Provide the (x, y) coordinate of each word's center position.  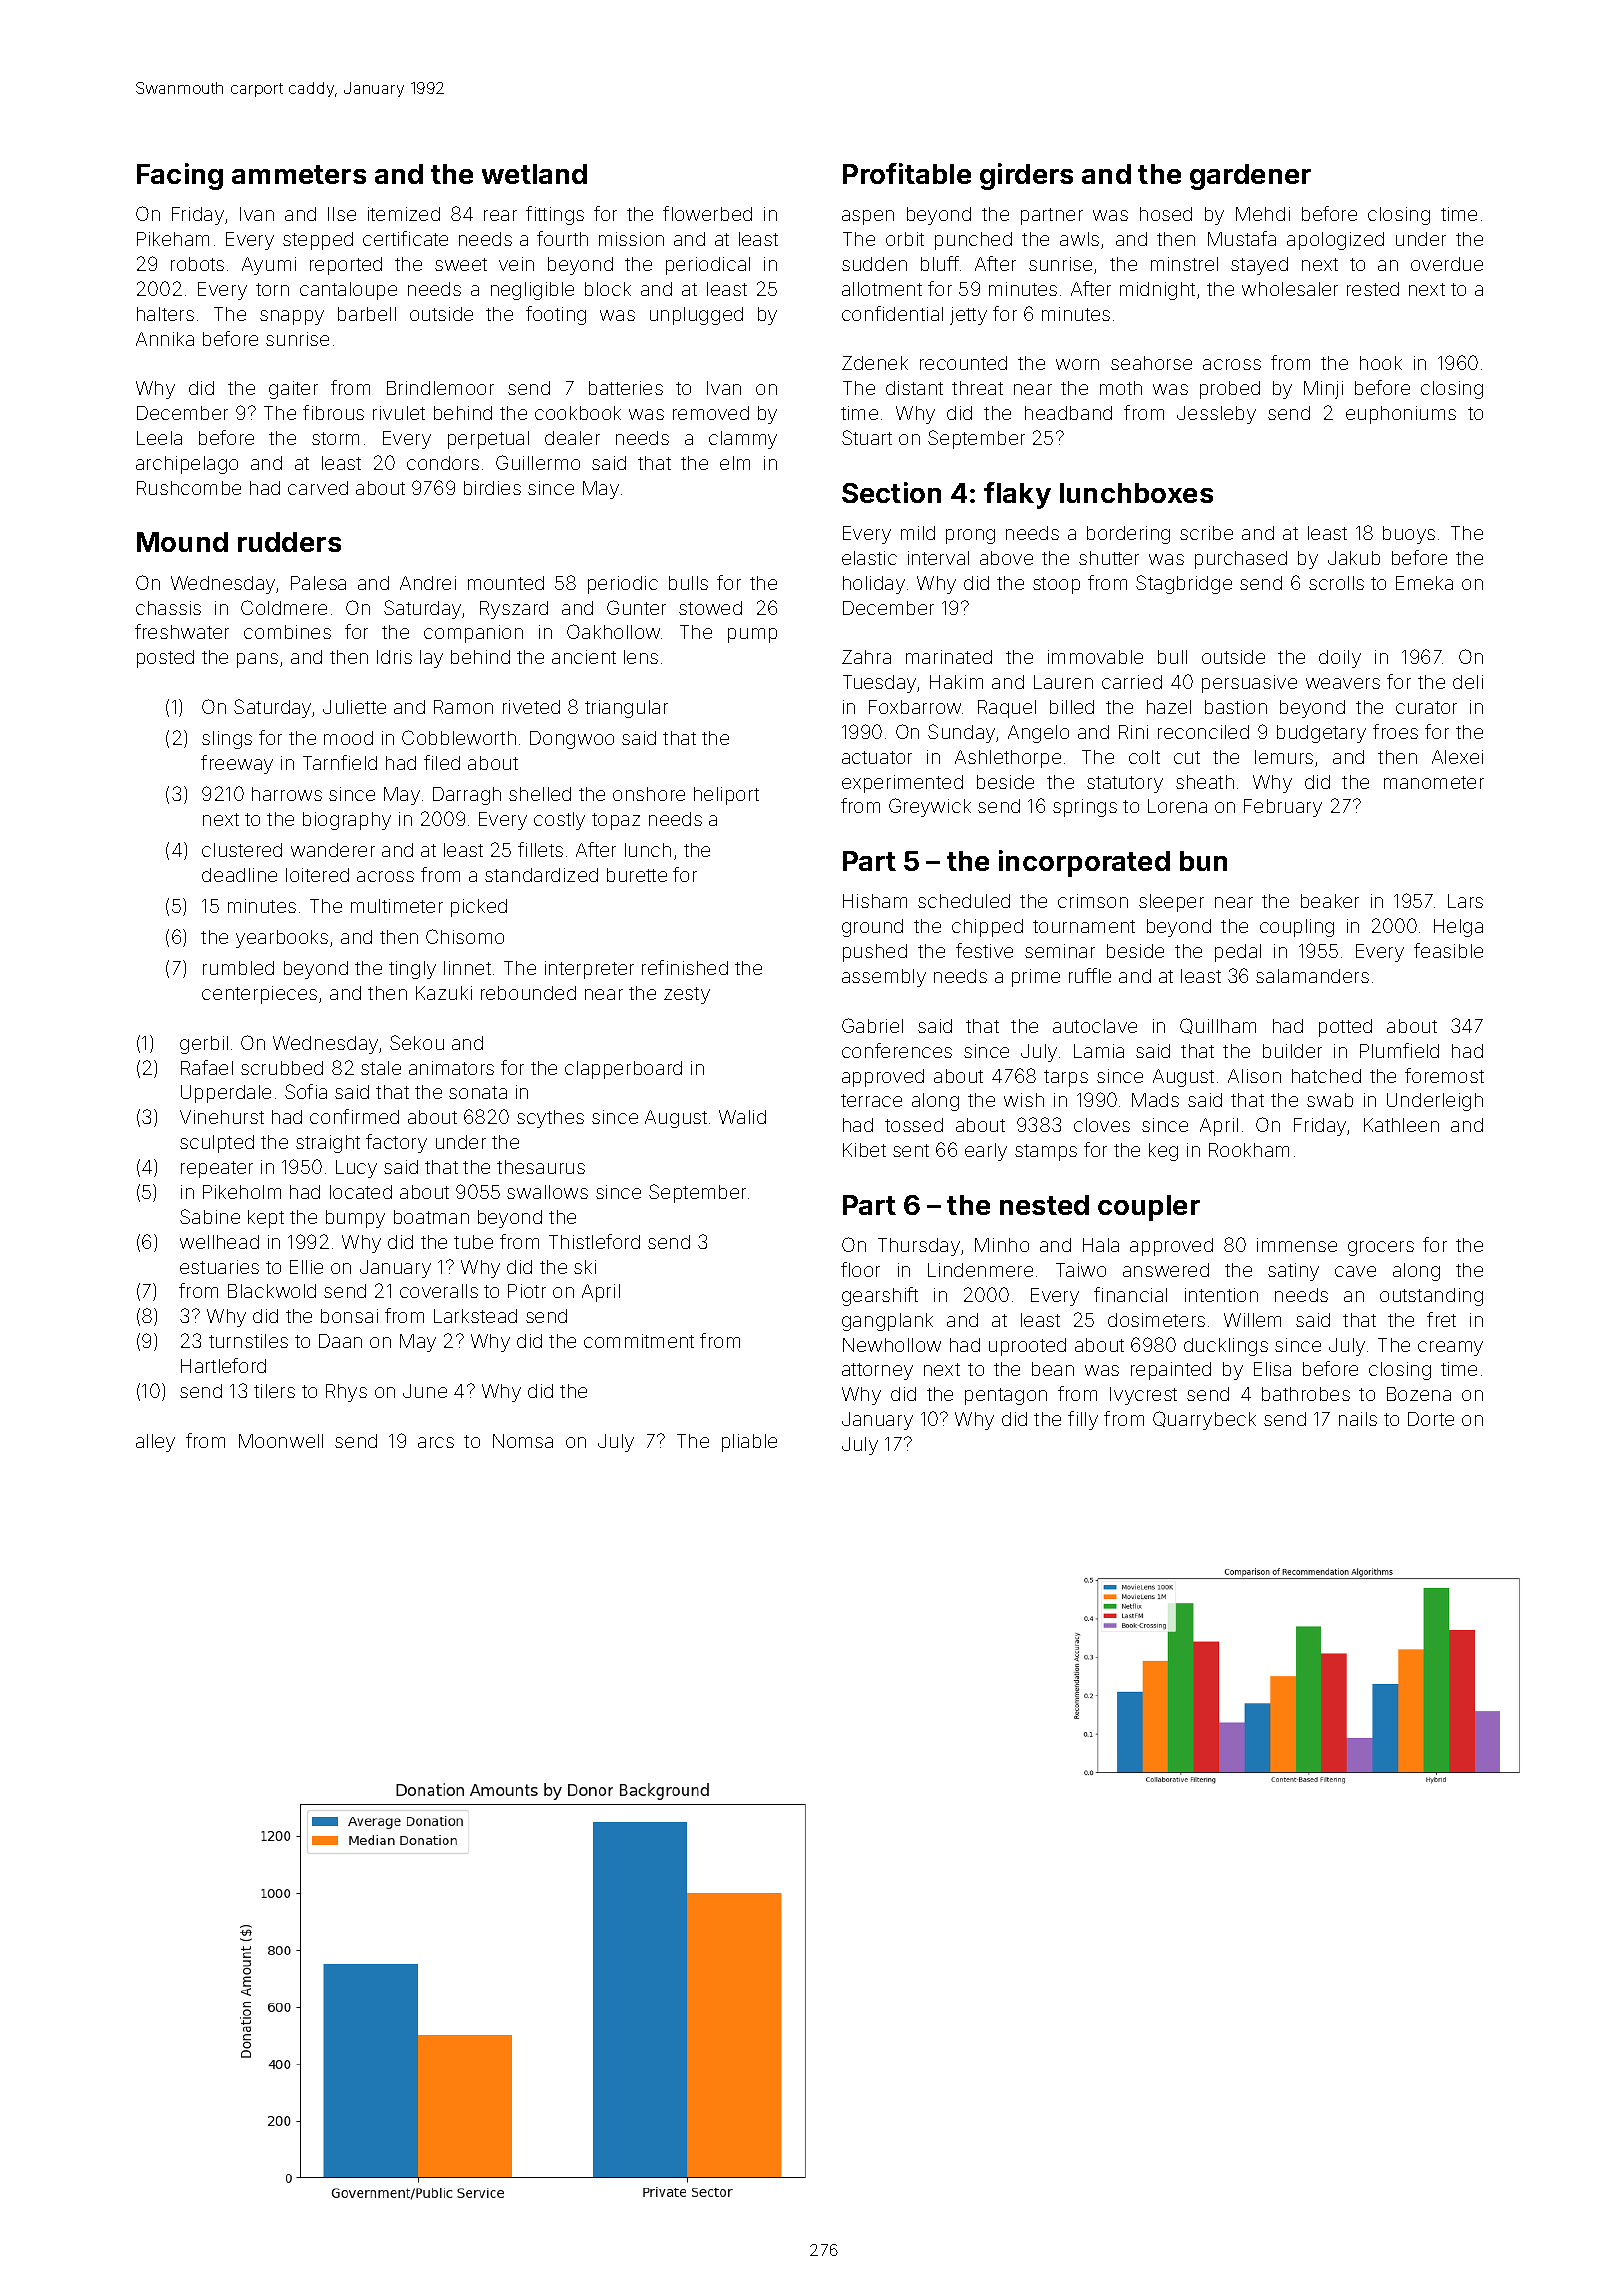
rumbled (238, 968)
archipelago (187, 465)
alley (155, 1443)
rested (1373, 289)
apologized (1335, 241)
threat (977, 388)
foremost (1444, 1075)
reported (346, 266)
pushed (875, 953)
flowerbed (707, 213)
